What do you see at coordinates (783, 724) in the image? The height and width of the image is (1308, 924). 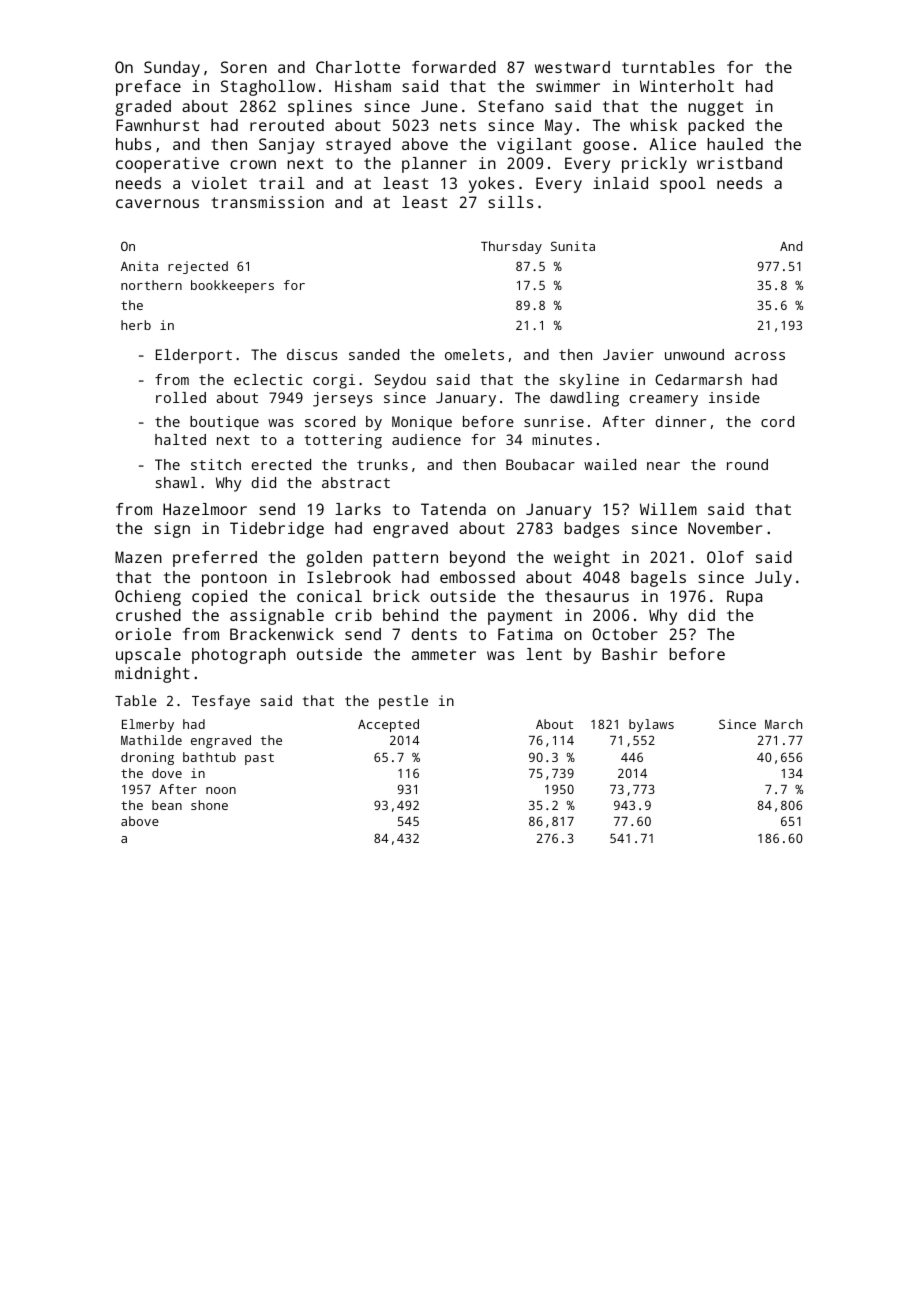 I see `March` at bounding box center [783, 724].
